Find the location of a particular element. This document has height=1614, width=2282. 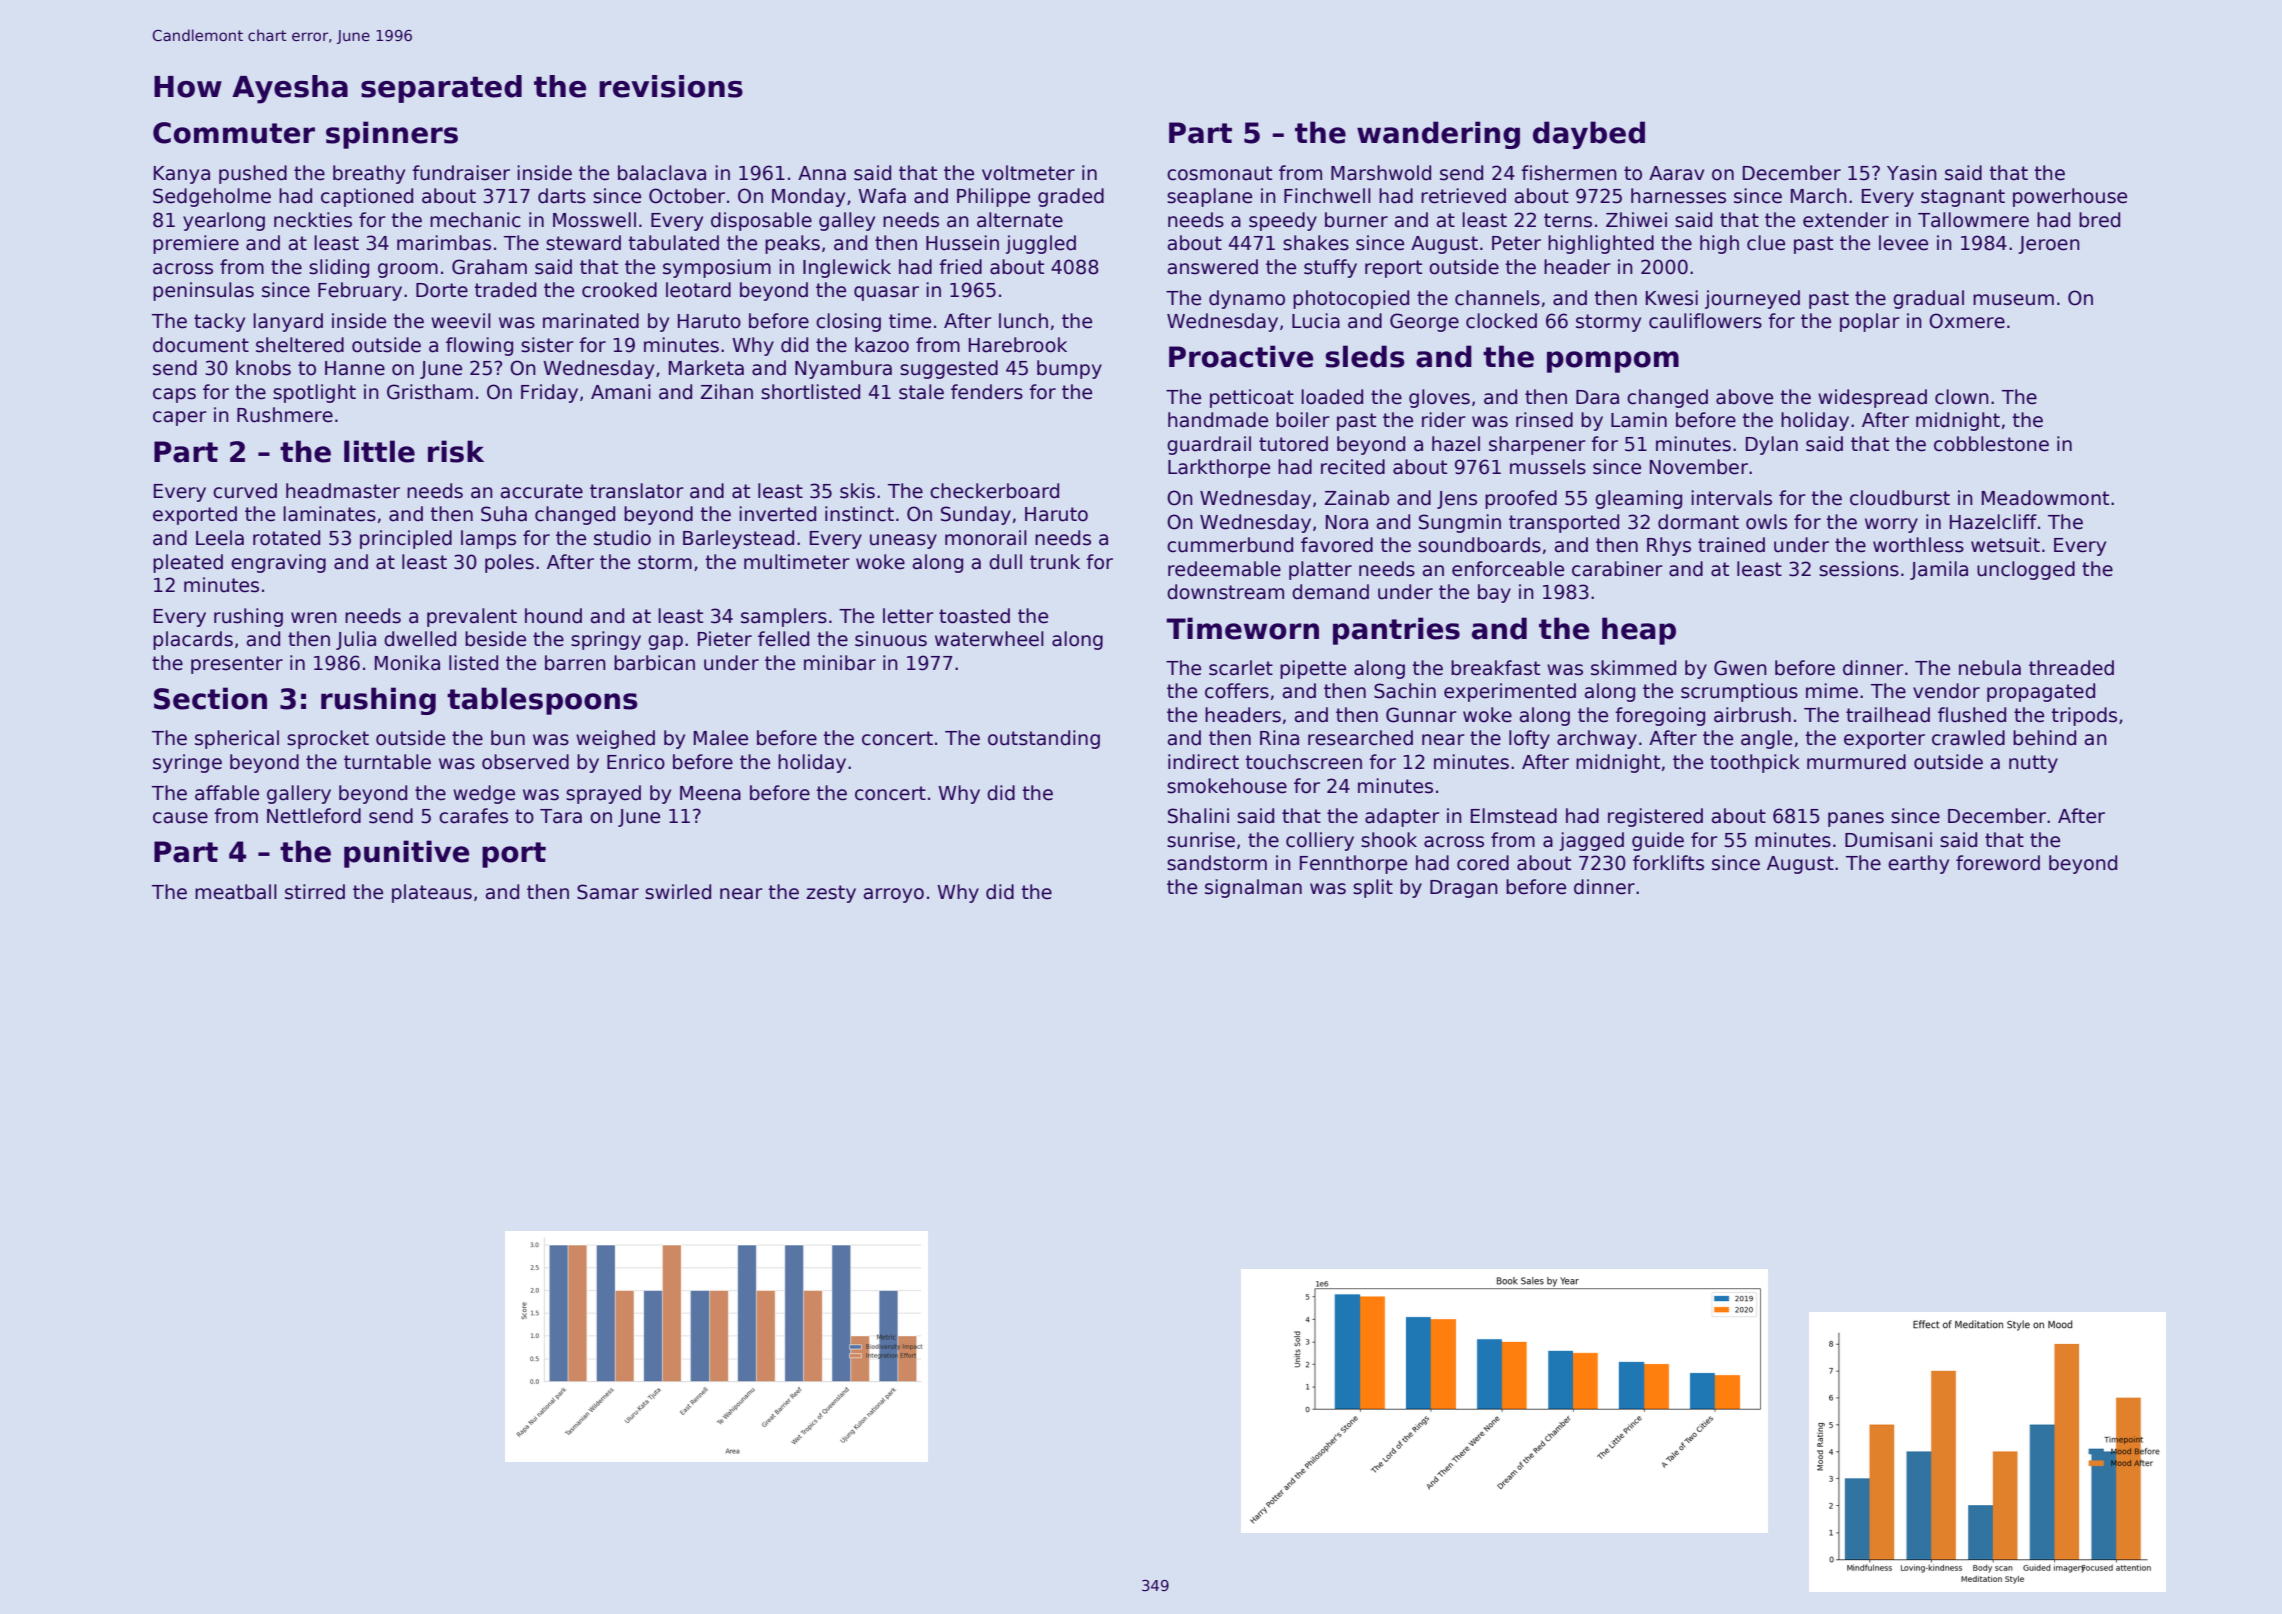

murmured is located at coordinates (1856, 762).
